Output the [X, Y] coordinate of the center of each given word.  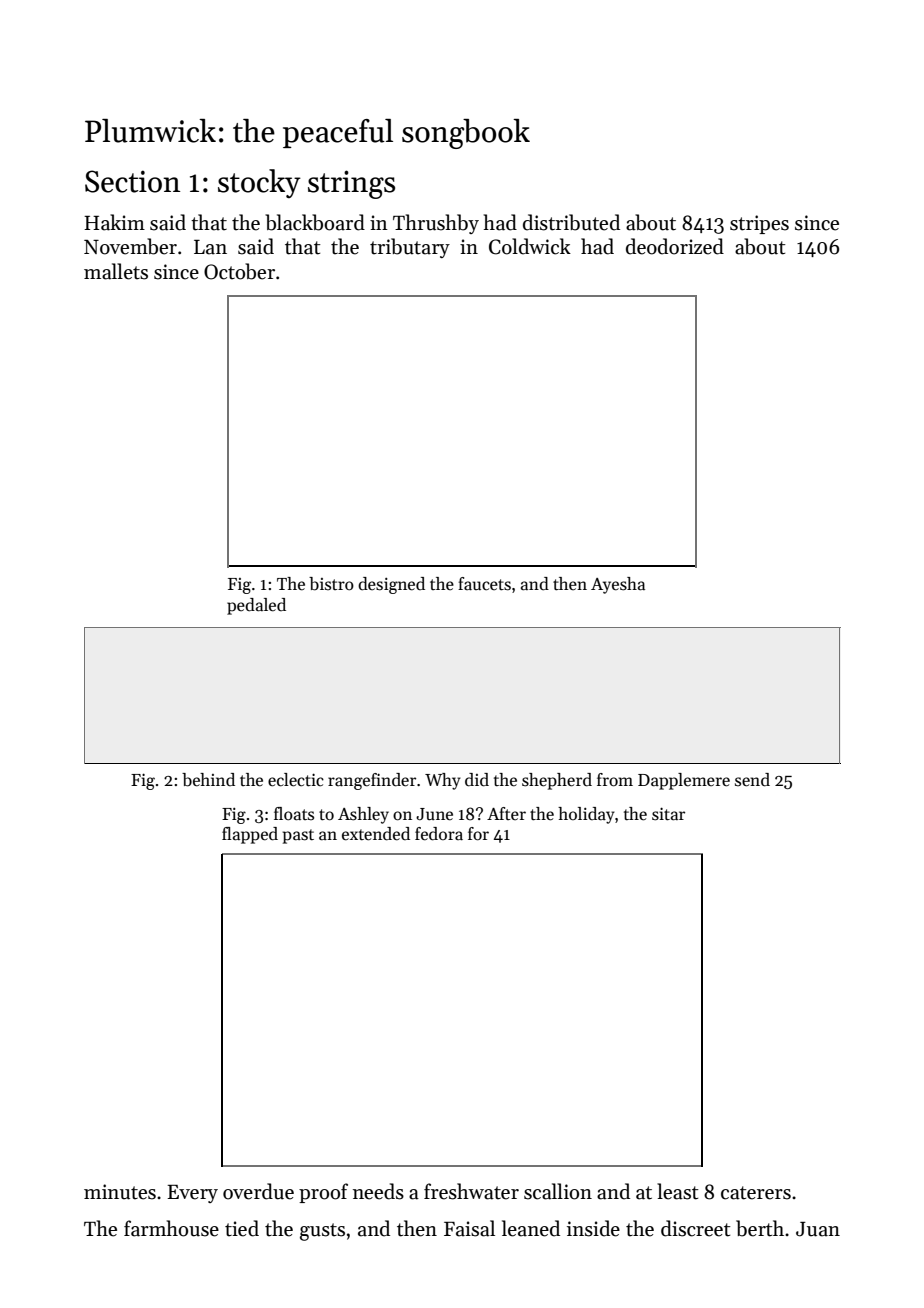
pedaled [256, 606]
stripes [759, 224]
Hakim [114, 222]
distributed [571, 222]
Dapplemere [684, 781]
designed [391, 585]
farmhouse [171, 1228]
